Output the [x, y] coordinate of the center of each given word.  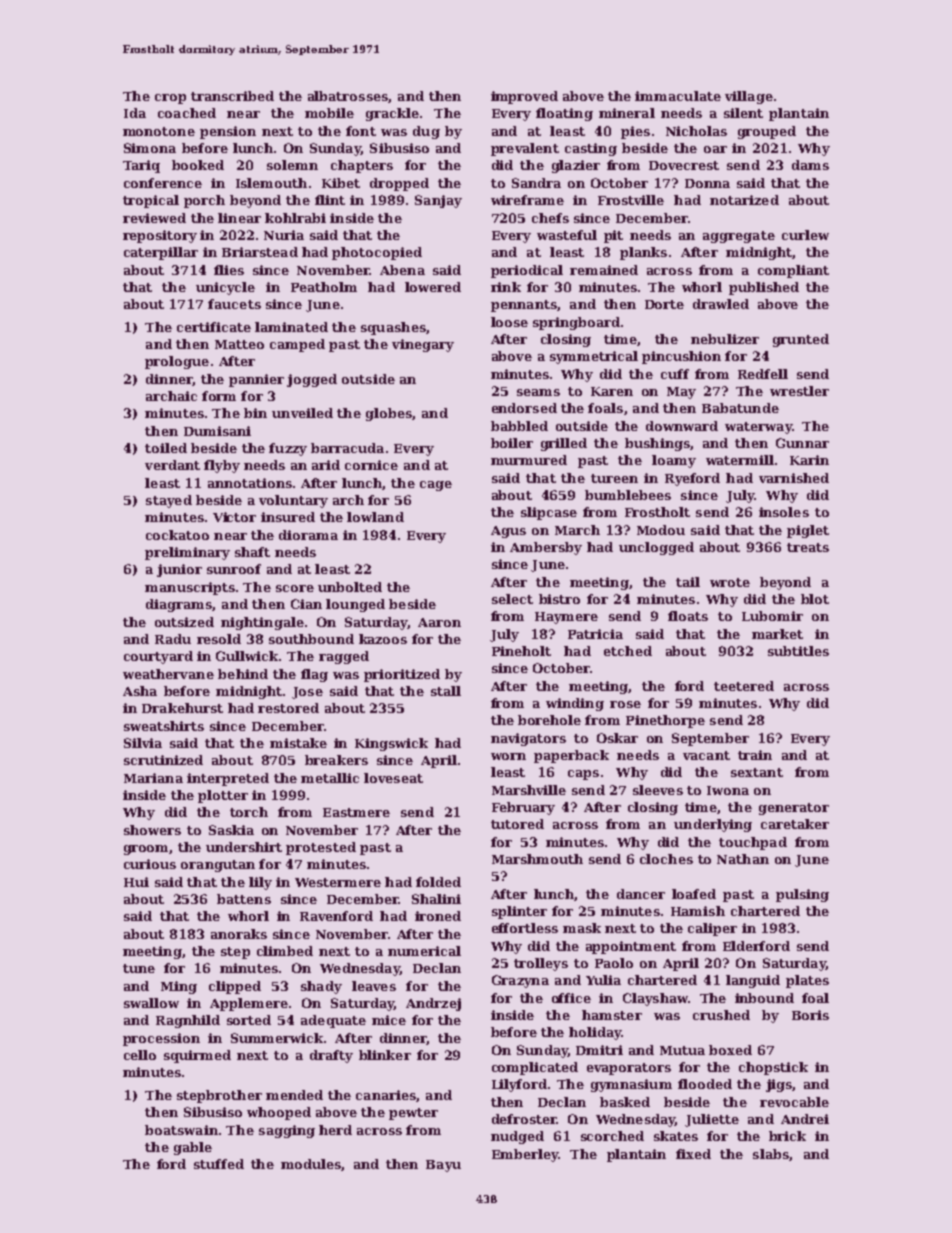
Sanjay [438, 201]
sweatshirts [164, 726]
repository [160, 236]
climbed [285, 951]
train [755, 755]
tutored [517, 824]
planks [643, 253]
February [523, 808]
